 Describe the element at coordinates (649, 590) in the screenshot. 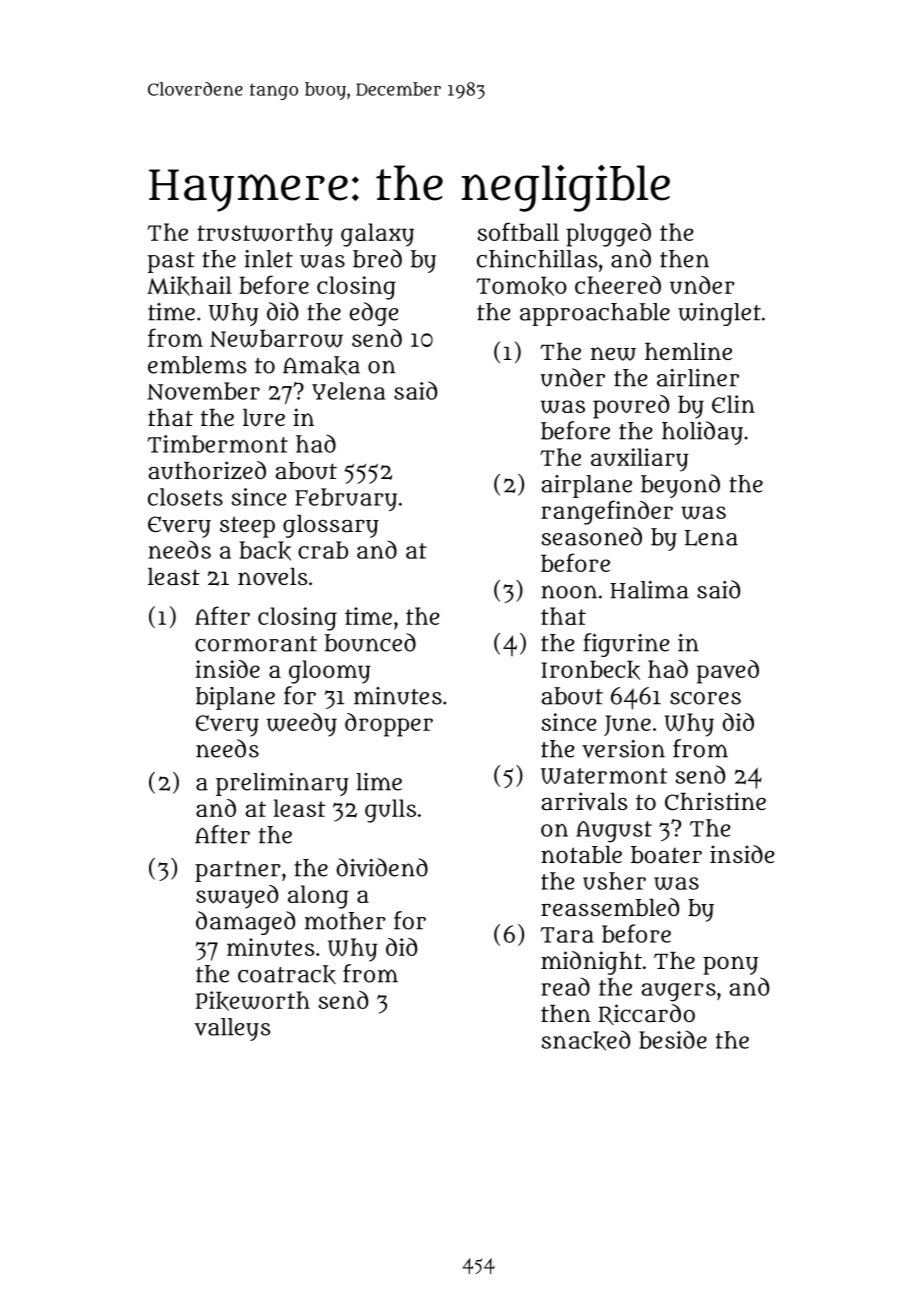

I see `Halima` at that location.
